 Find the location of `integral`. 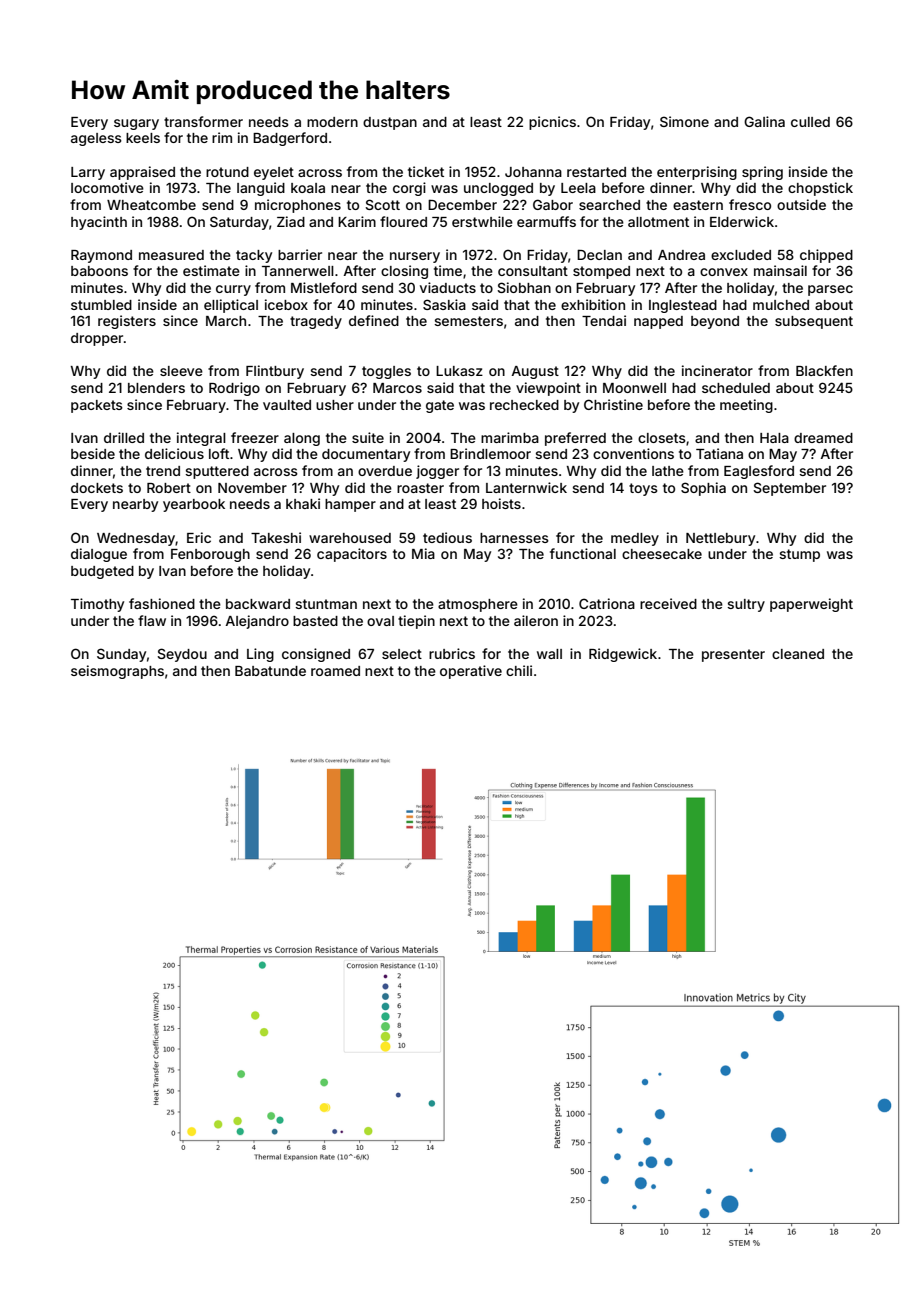

integral is located at coordinates (201, 439).
